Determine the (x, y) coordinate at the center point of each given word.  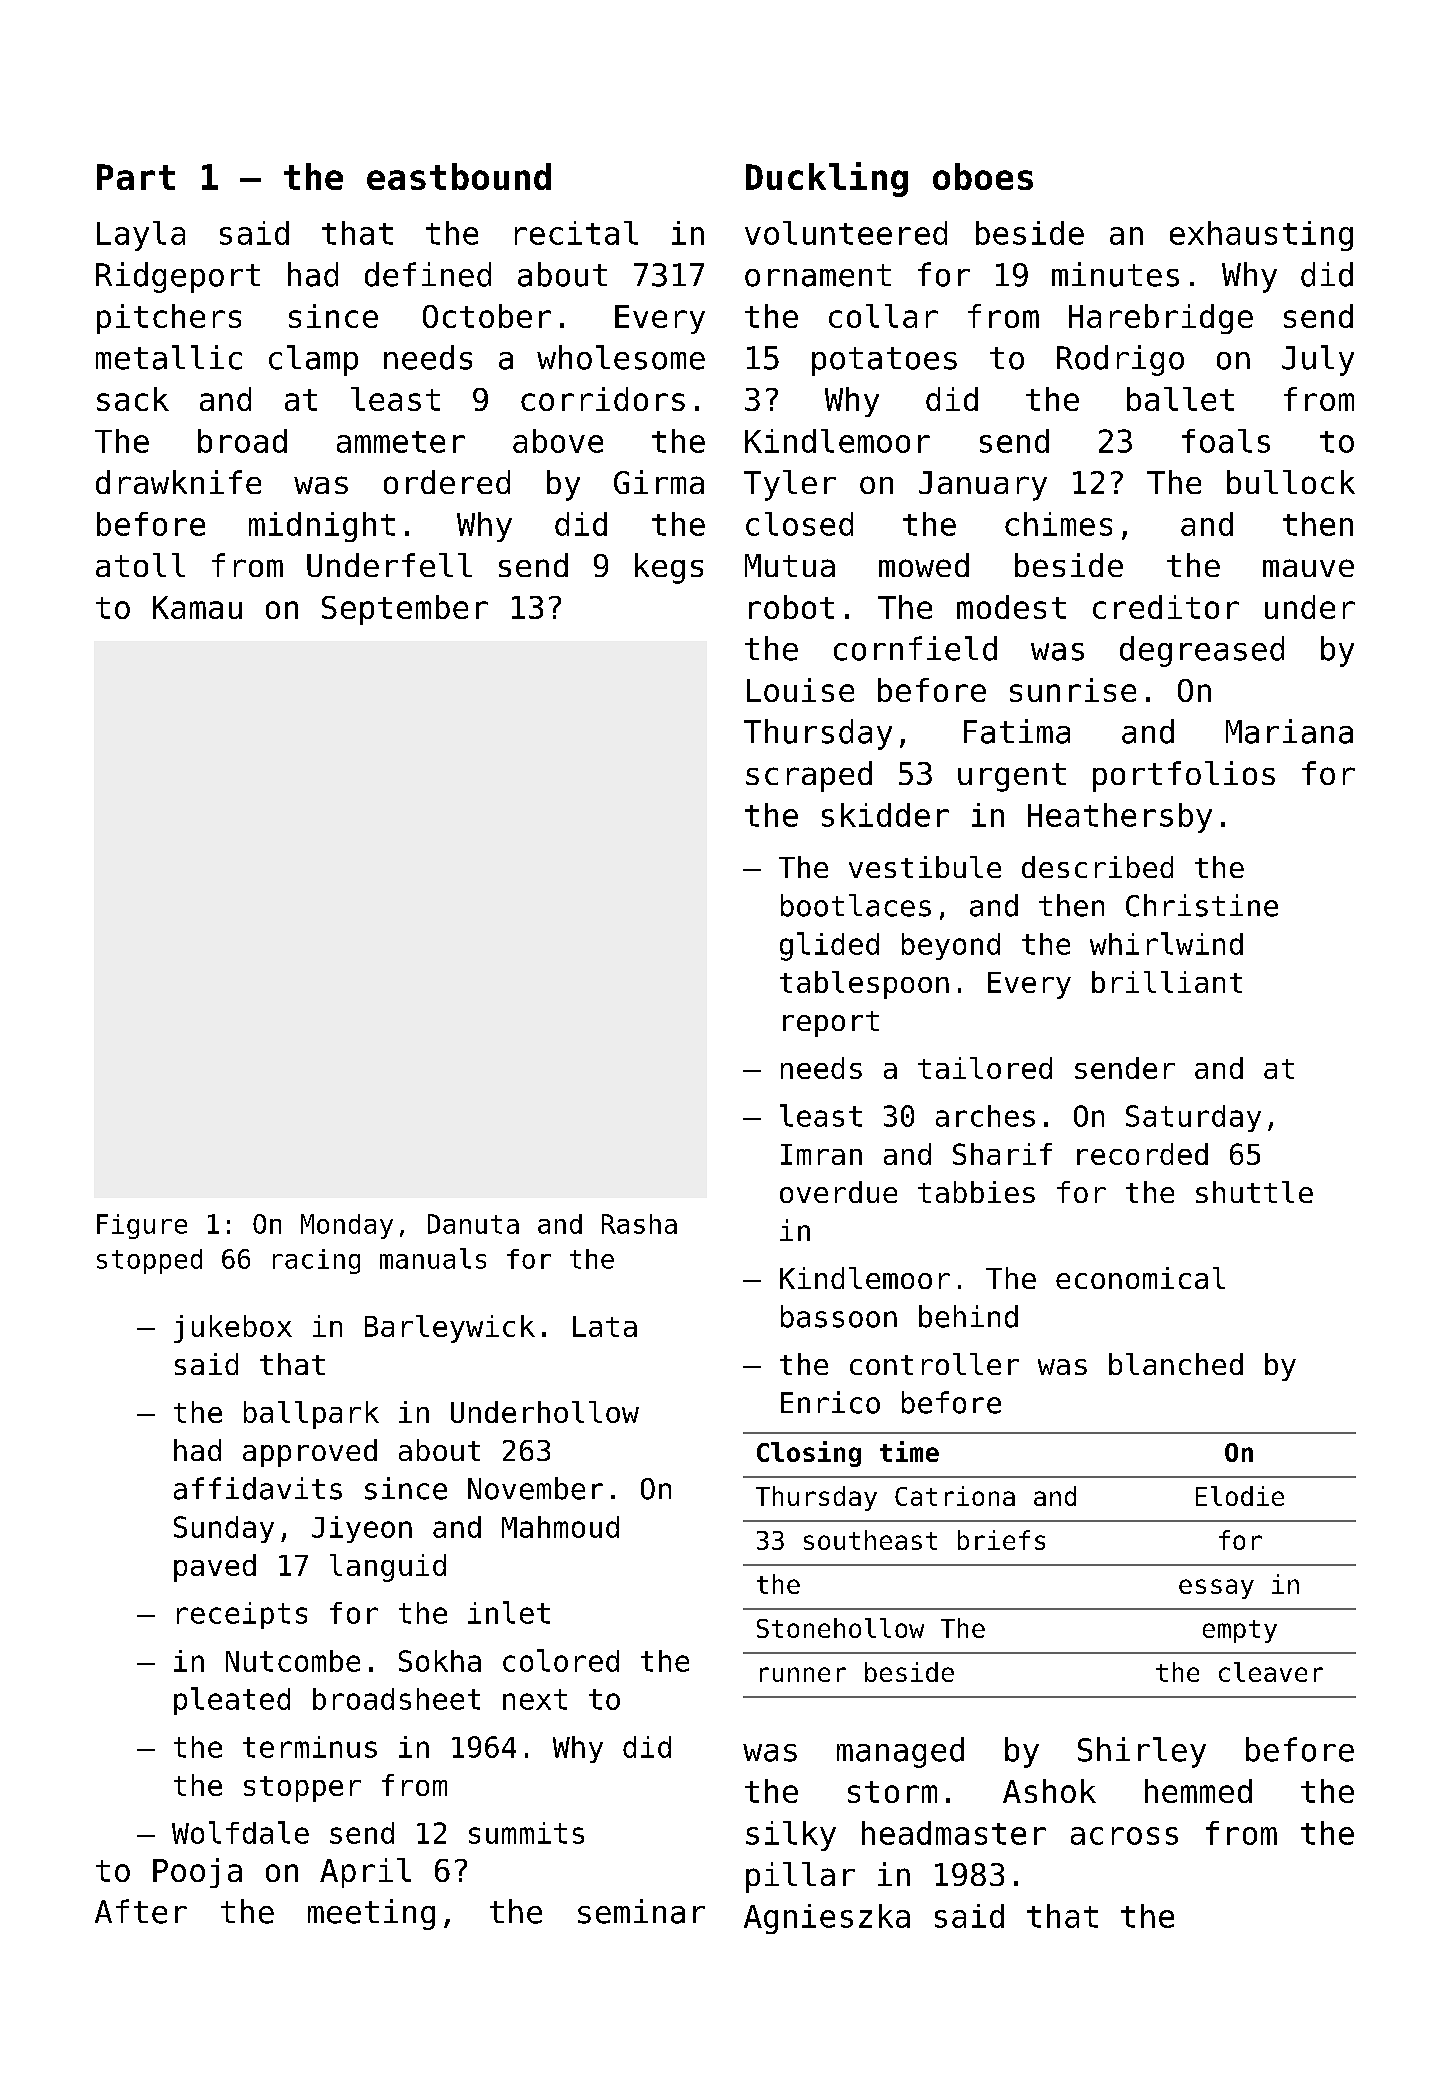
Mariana (1289, 731)
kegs (669, 568)
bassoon (839, 1316)
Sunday (224, 1529)
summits (526, 1833)
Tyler (790, 485)
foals (1226, 441)
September (405, 610)
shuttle (1254, 1192)
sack (133, 399)
